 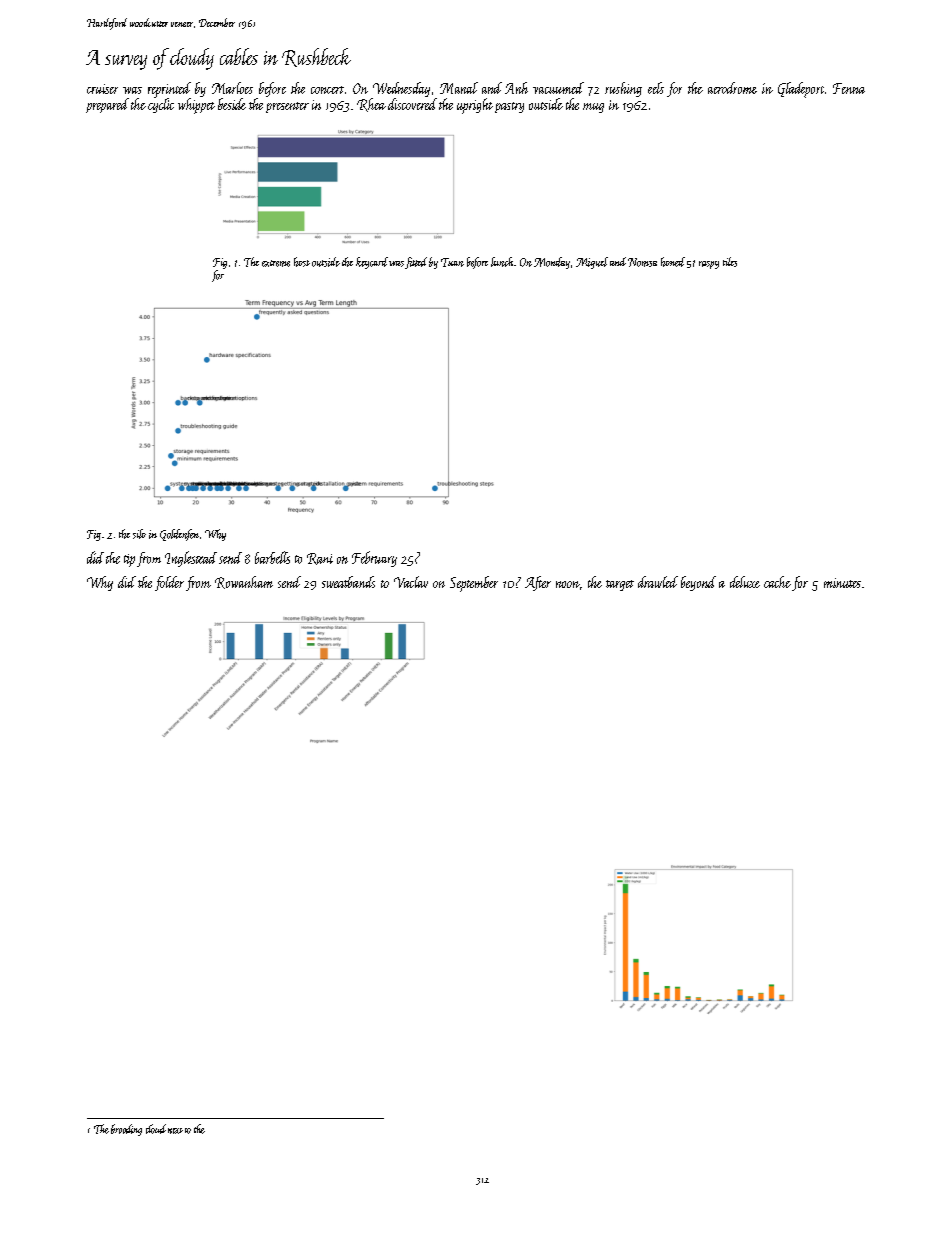 I want to click on brooding, so click(x=126, y=1130).
